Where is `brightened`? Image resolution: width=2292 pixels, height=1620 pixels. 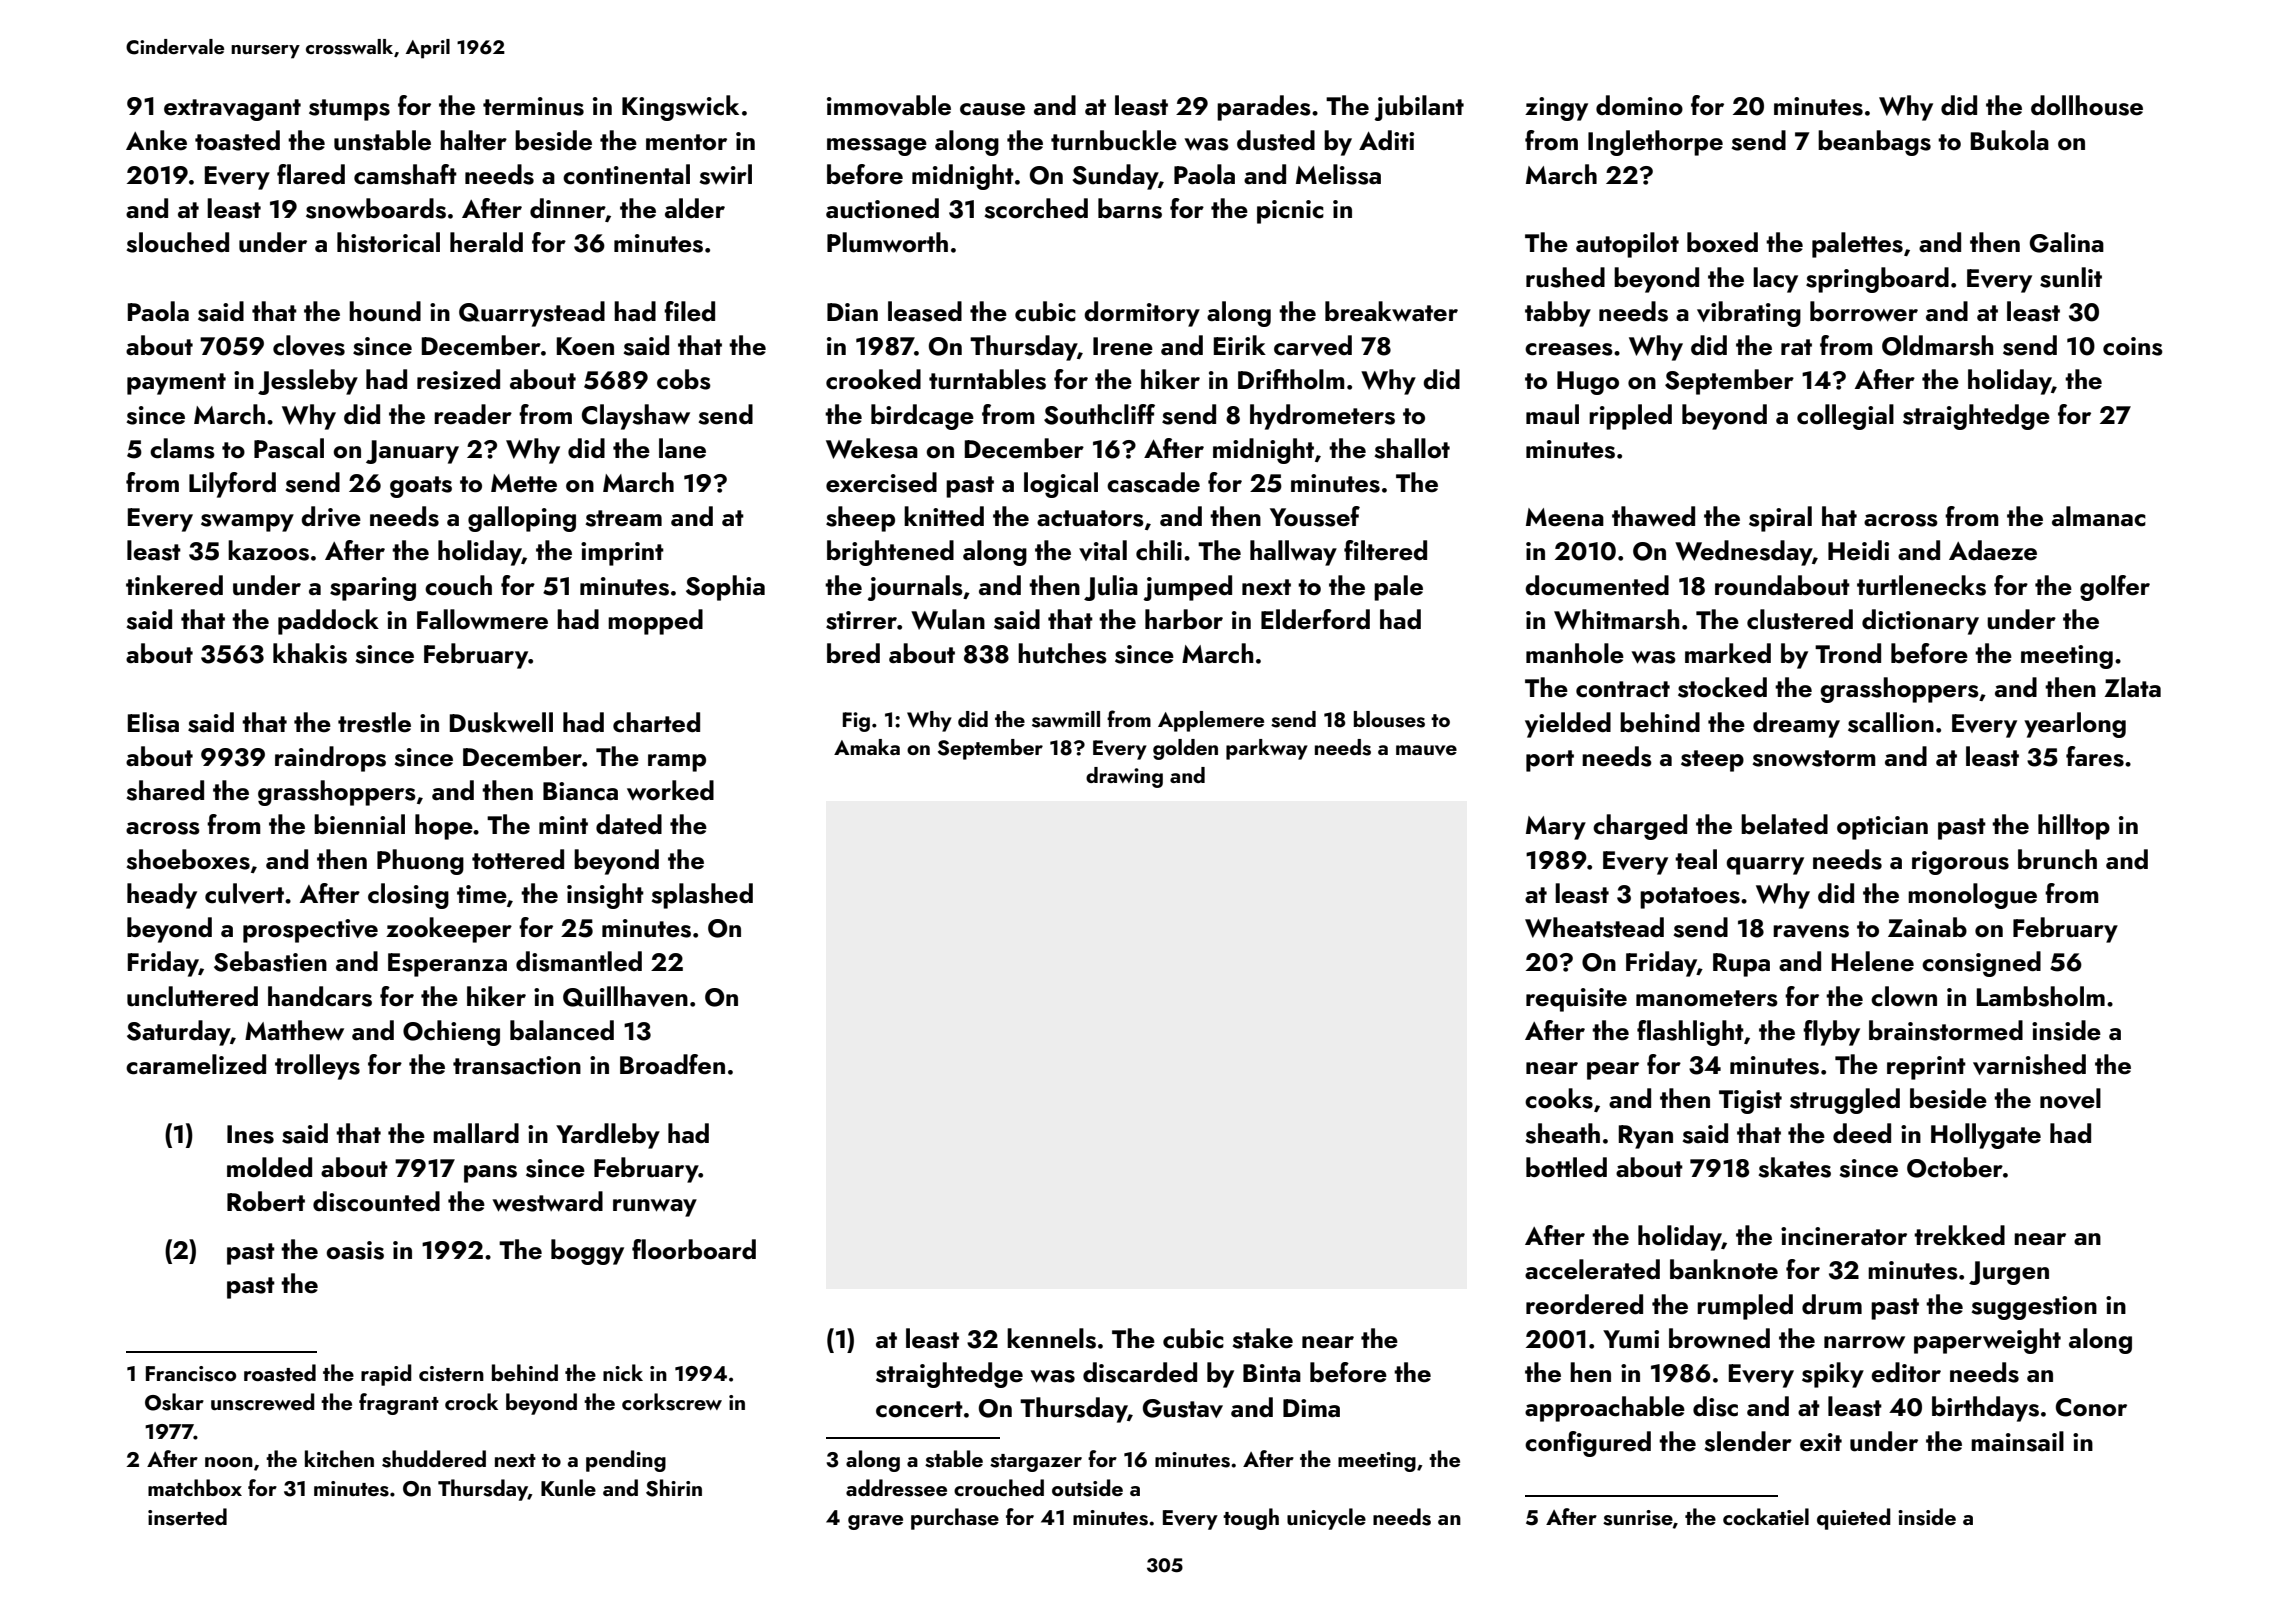 brightened is located at coordinates (890, 553).
